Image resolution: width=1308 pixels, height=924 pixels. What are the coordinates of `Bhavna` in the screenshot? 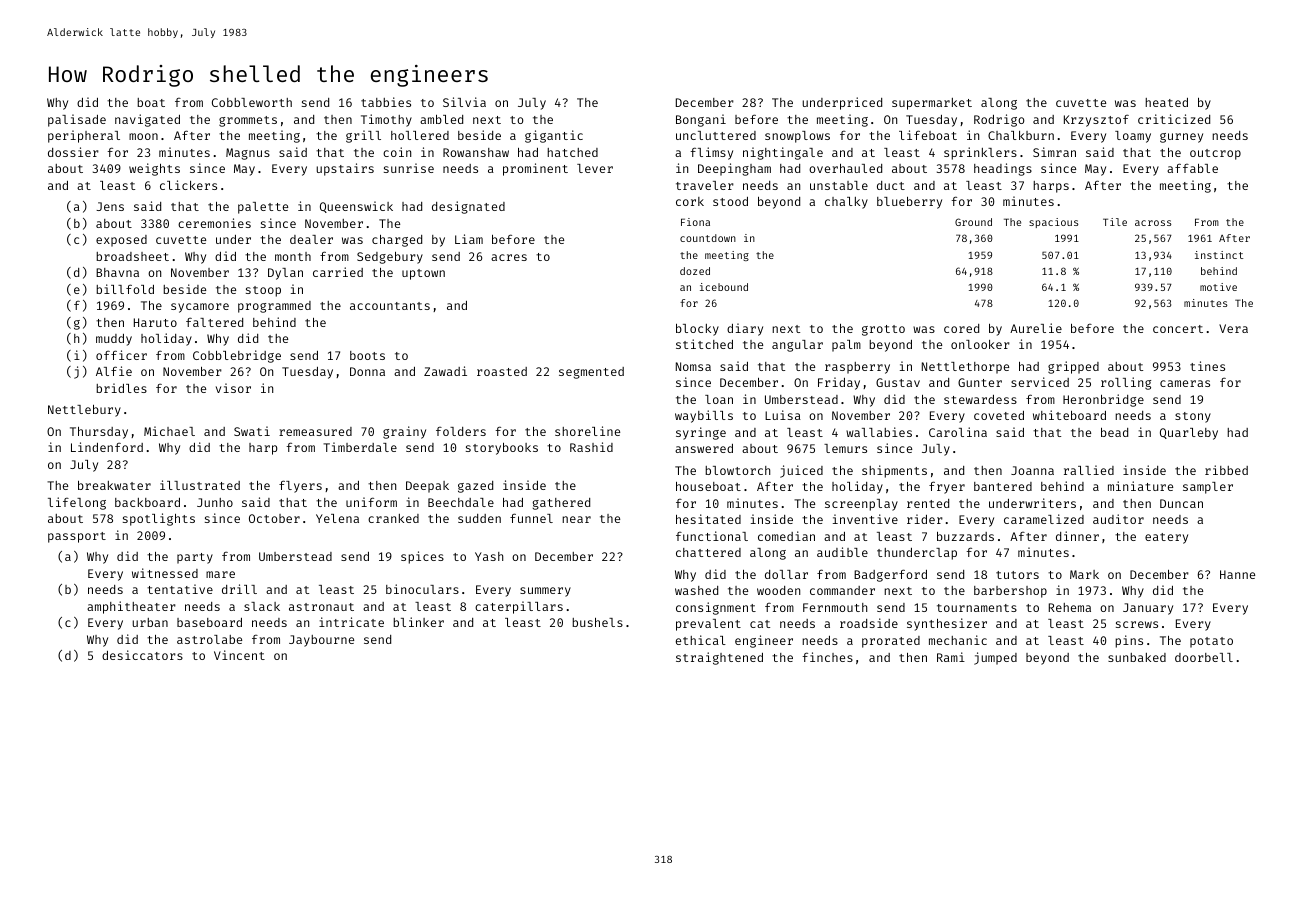 It's located at (117, 272).
